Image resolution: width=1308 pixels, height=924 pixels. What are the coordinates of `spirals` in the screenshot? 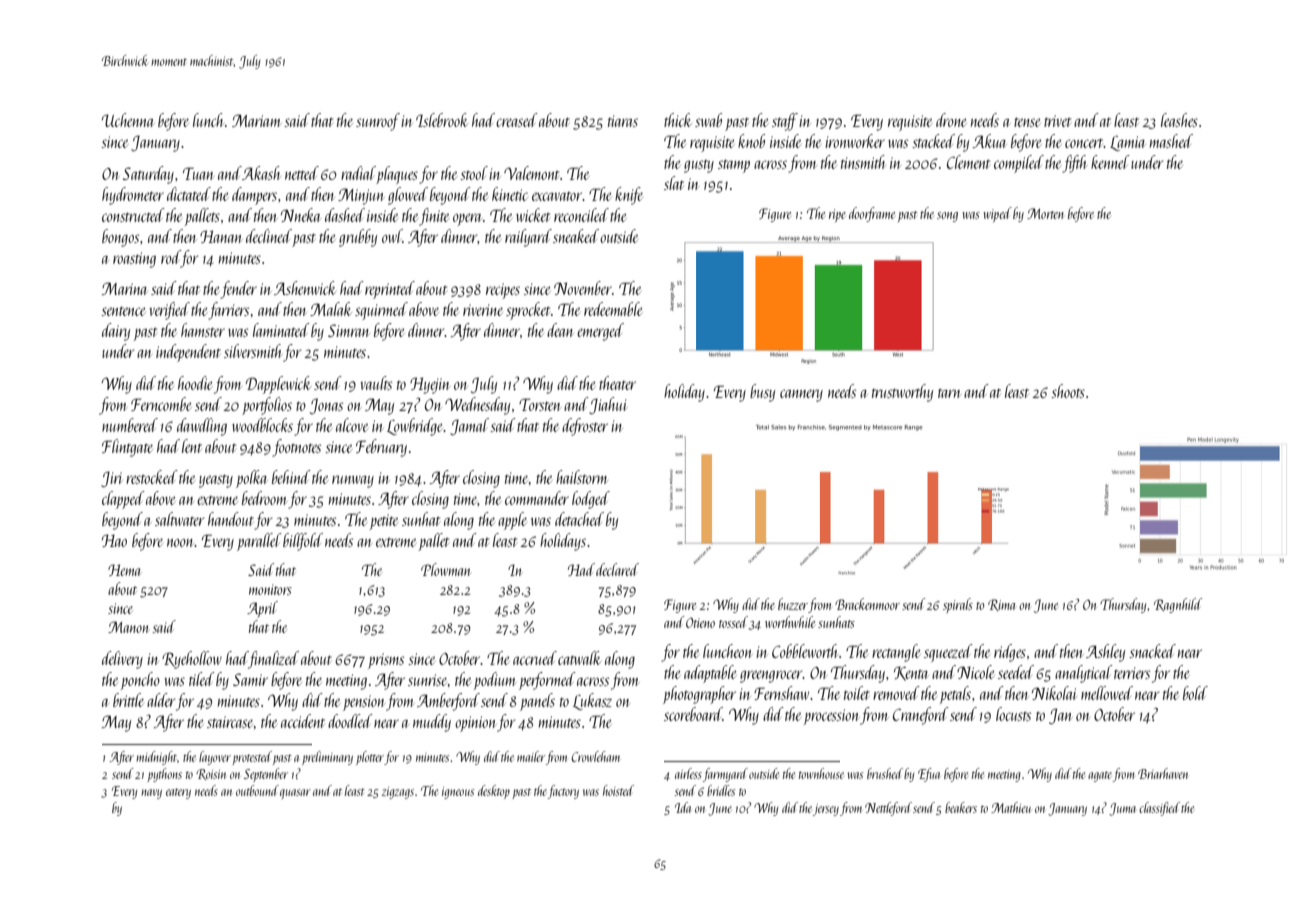 It's located at (958, 605).
